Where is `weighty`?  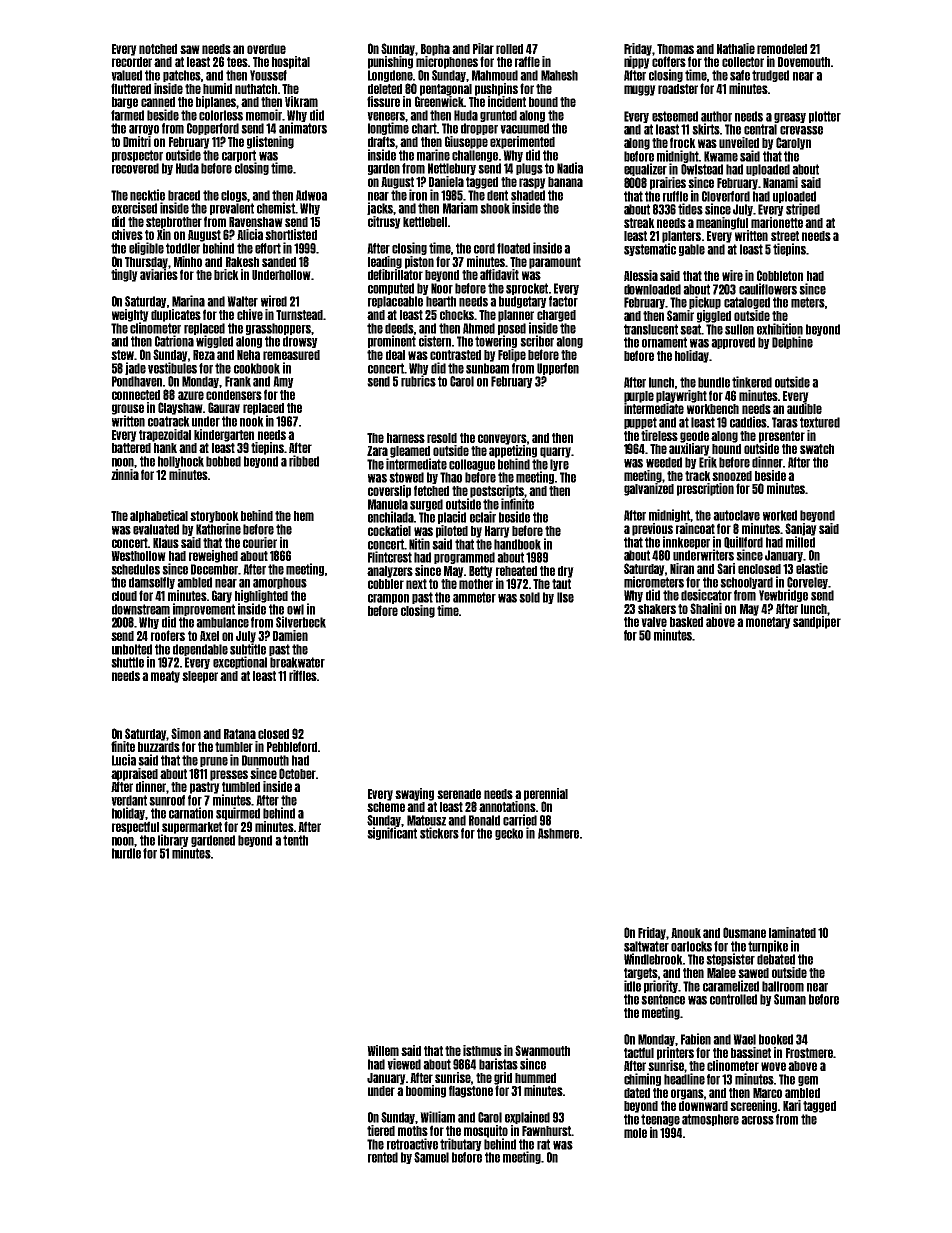
weighty is located at coordinates (130, 315).
